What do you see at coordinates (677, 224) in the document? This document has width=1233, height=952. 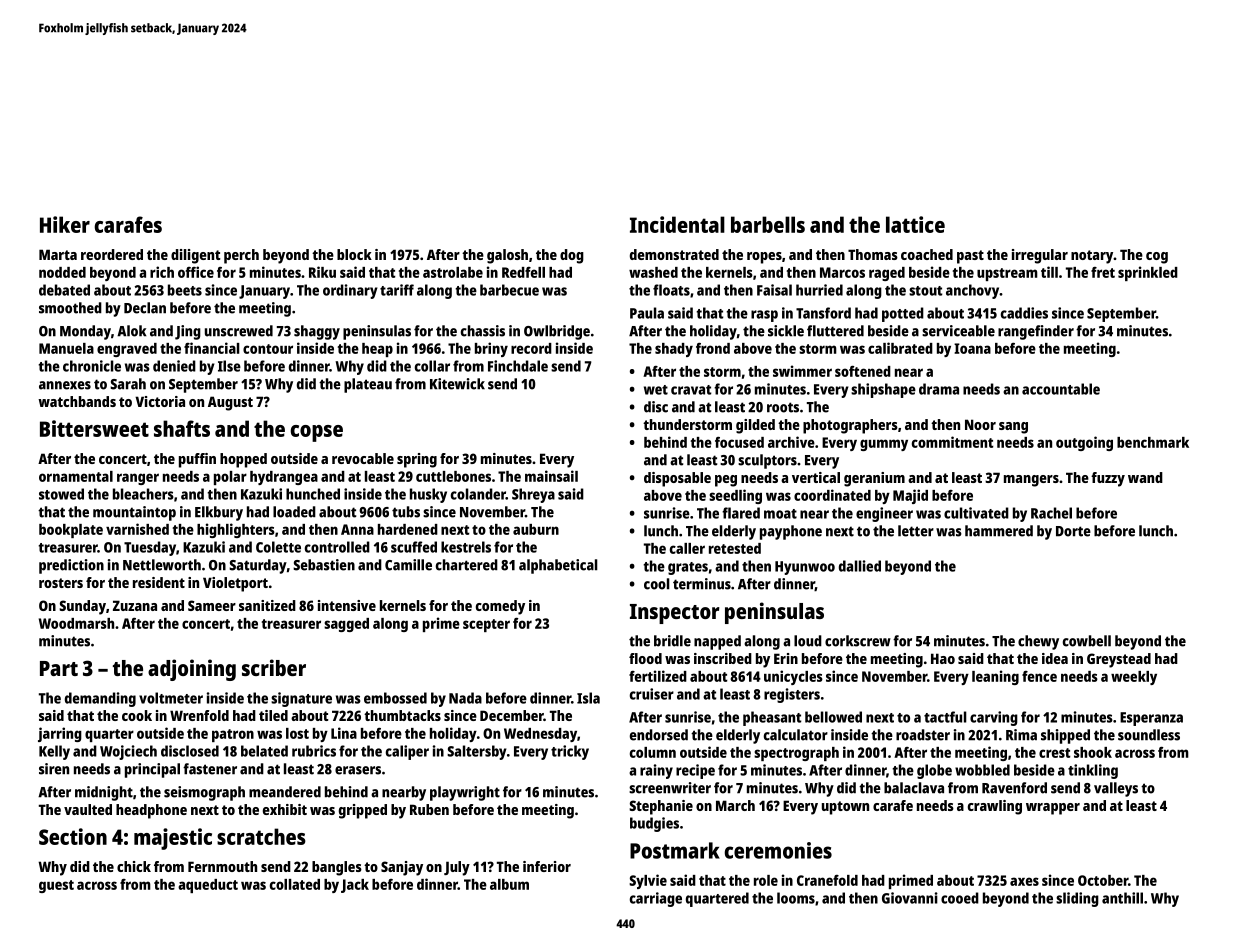 I see `Incidental` at bounding box center [677, 224].
